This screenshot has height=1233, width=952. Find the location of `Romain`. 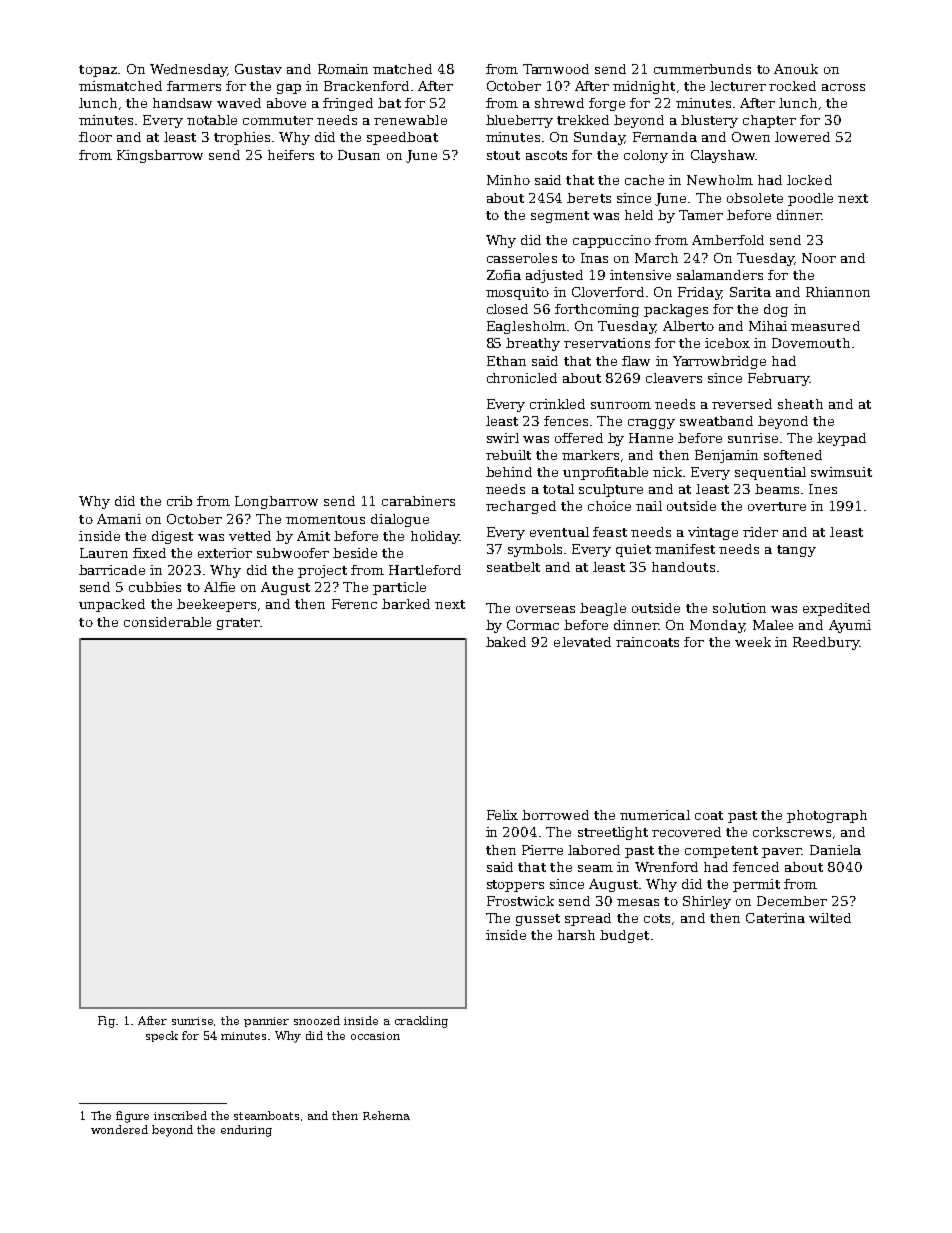

Romain is located at coordinates (343, 69).
